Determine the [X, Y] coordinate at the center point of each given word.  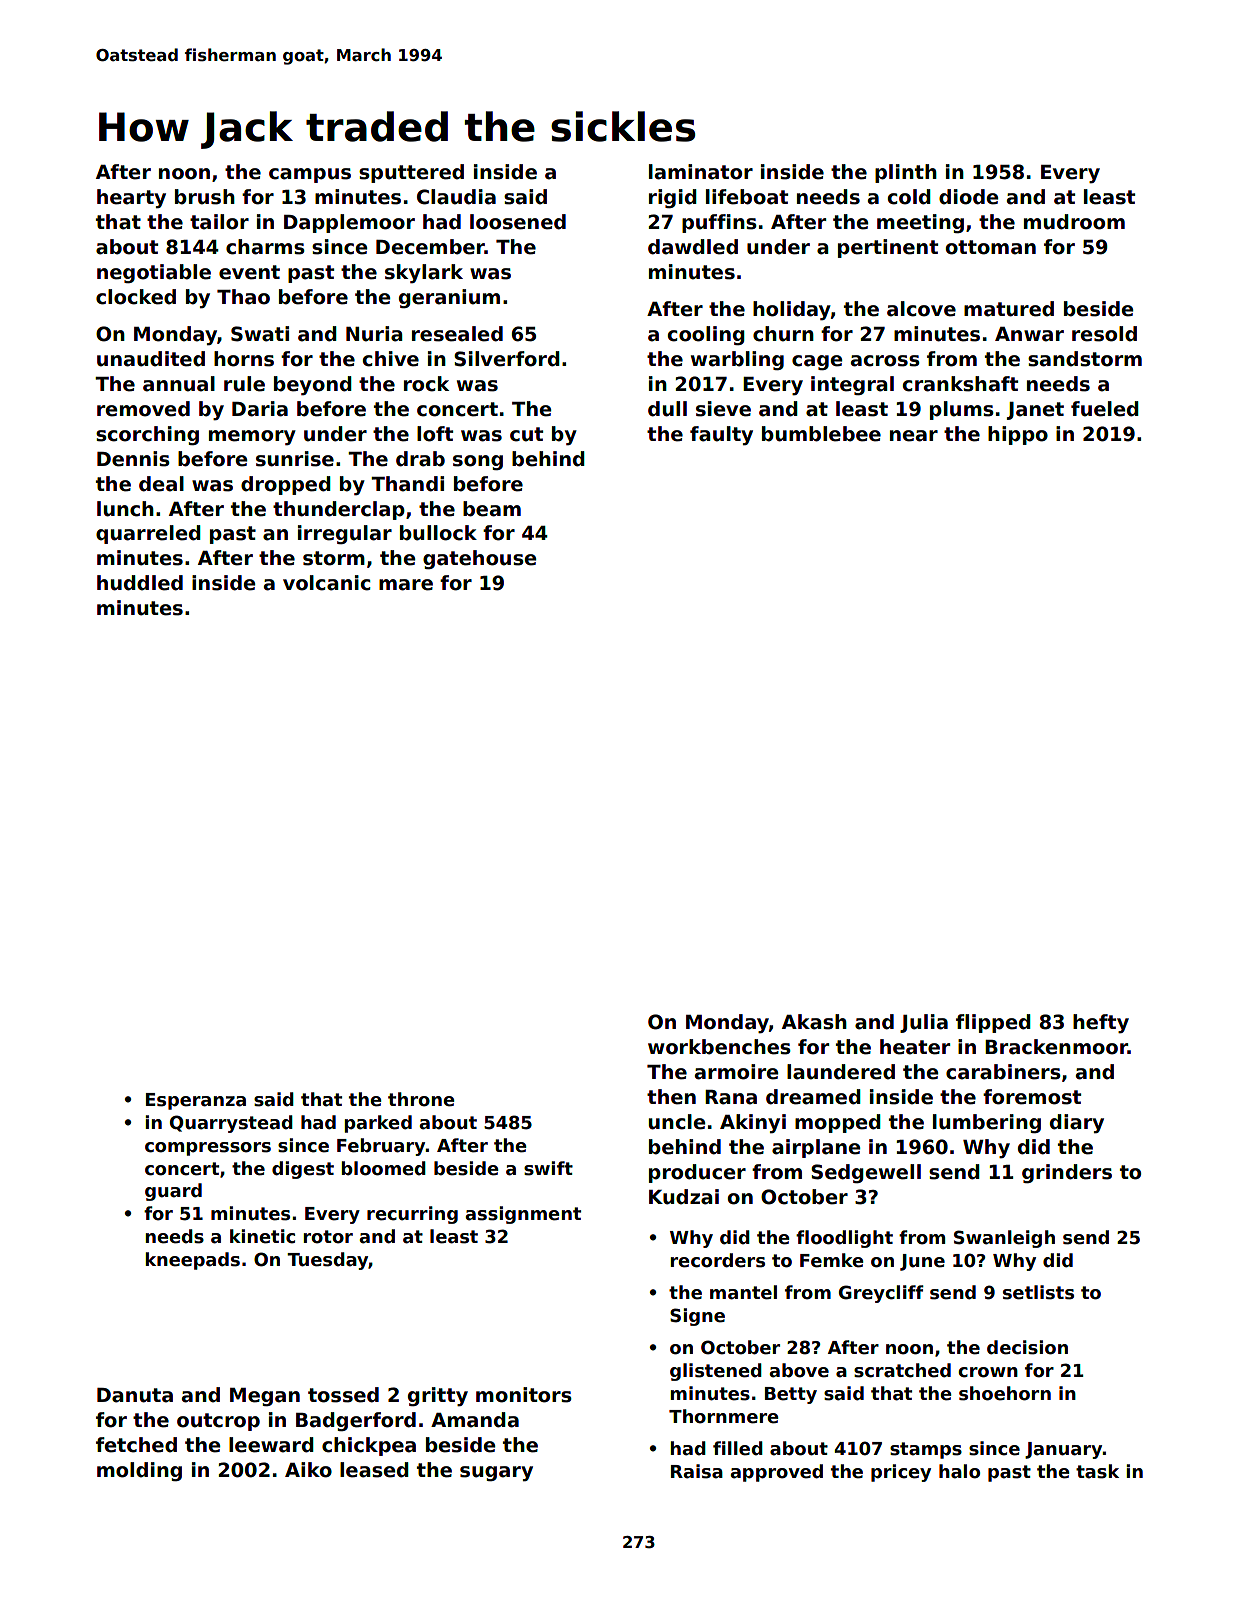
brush [205, 197]
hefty [1101, 1023]
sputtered [411, 173]
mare [406, 585]
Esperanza [196, 1101]
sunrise [295, 459]
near [914, 436]
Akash [814, 1022]
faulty [721, 435]
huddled [140, 583]
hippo [1018, 435]
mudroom [1074, 222]
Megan [265, 1397]
